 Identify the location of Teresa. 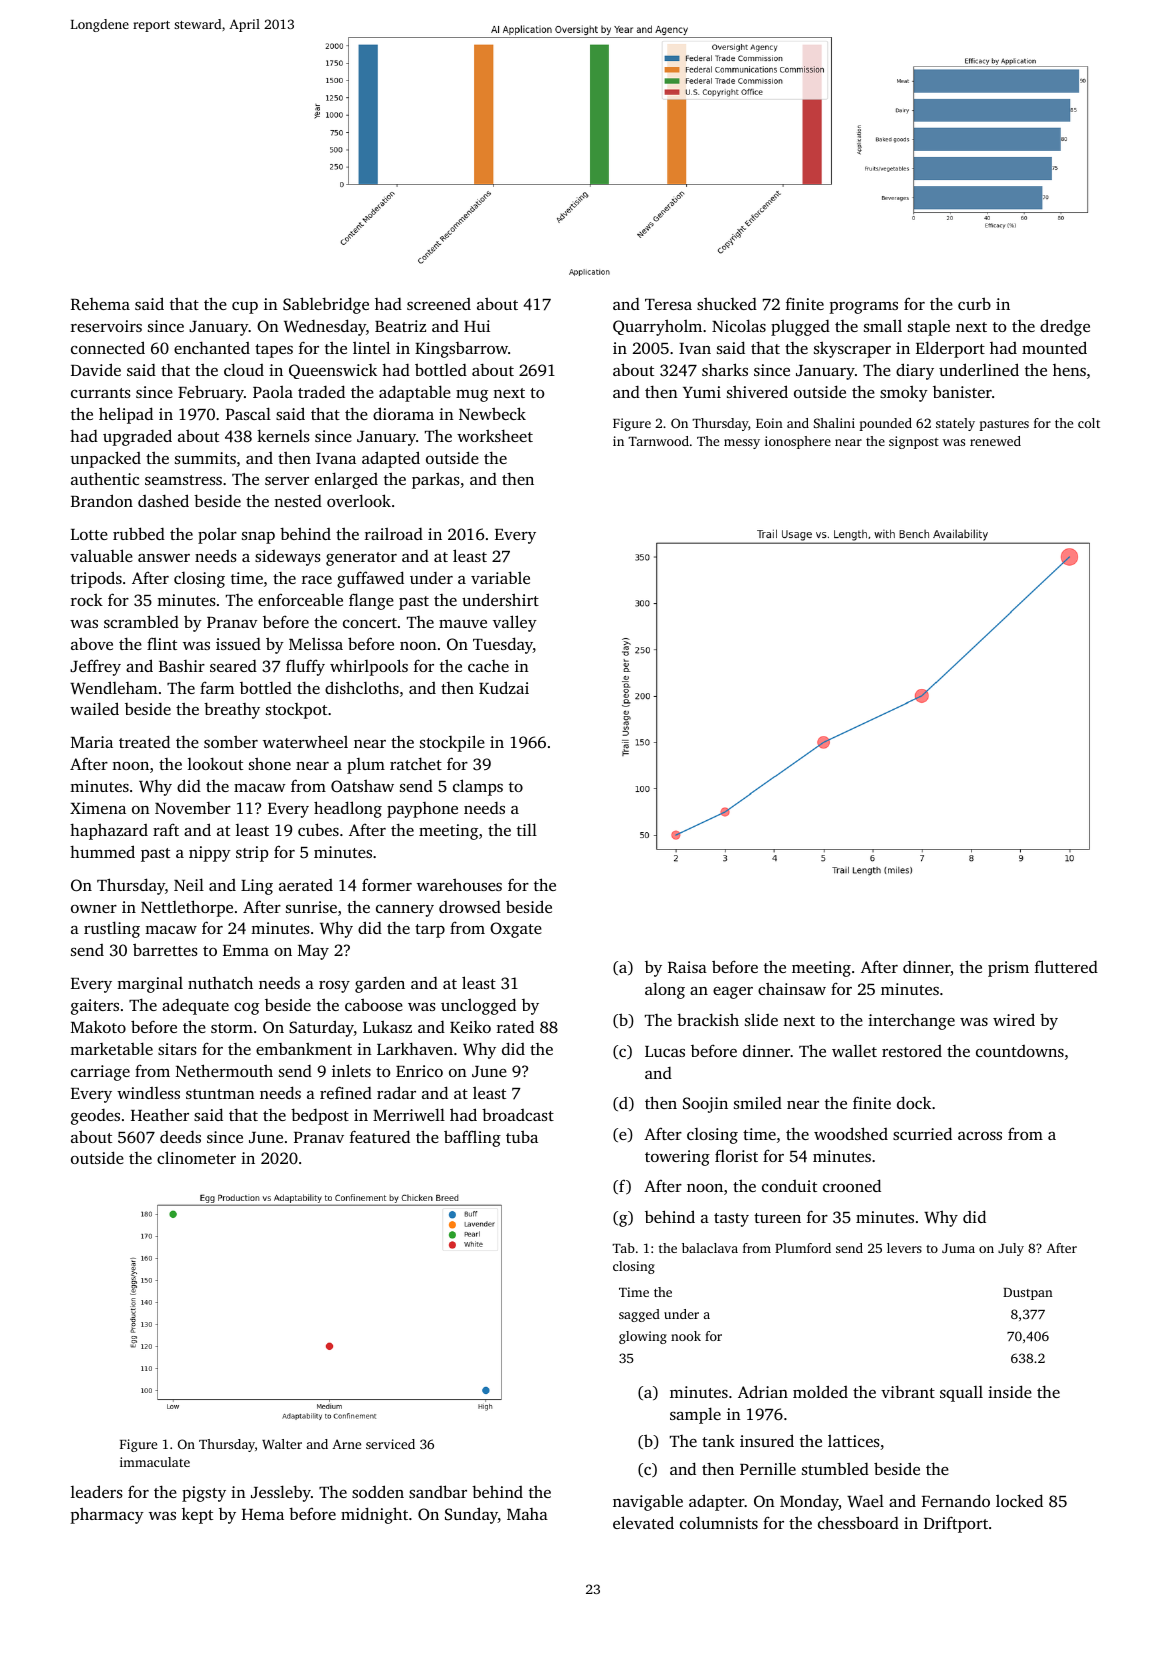
(668, 304).
